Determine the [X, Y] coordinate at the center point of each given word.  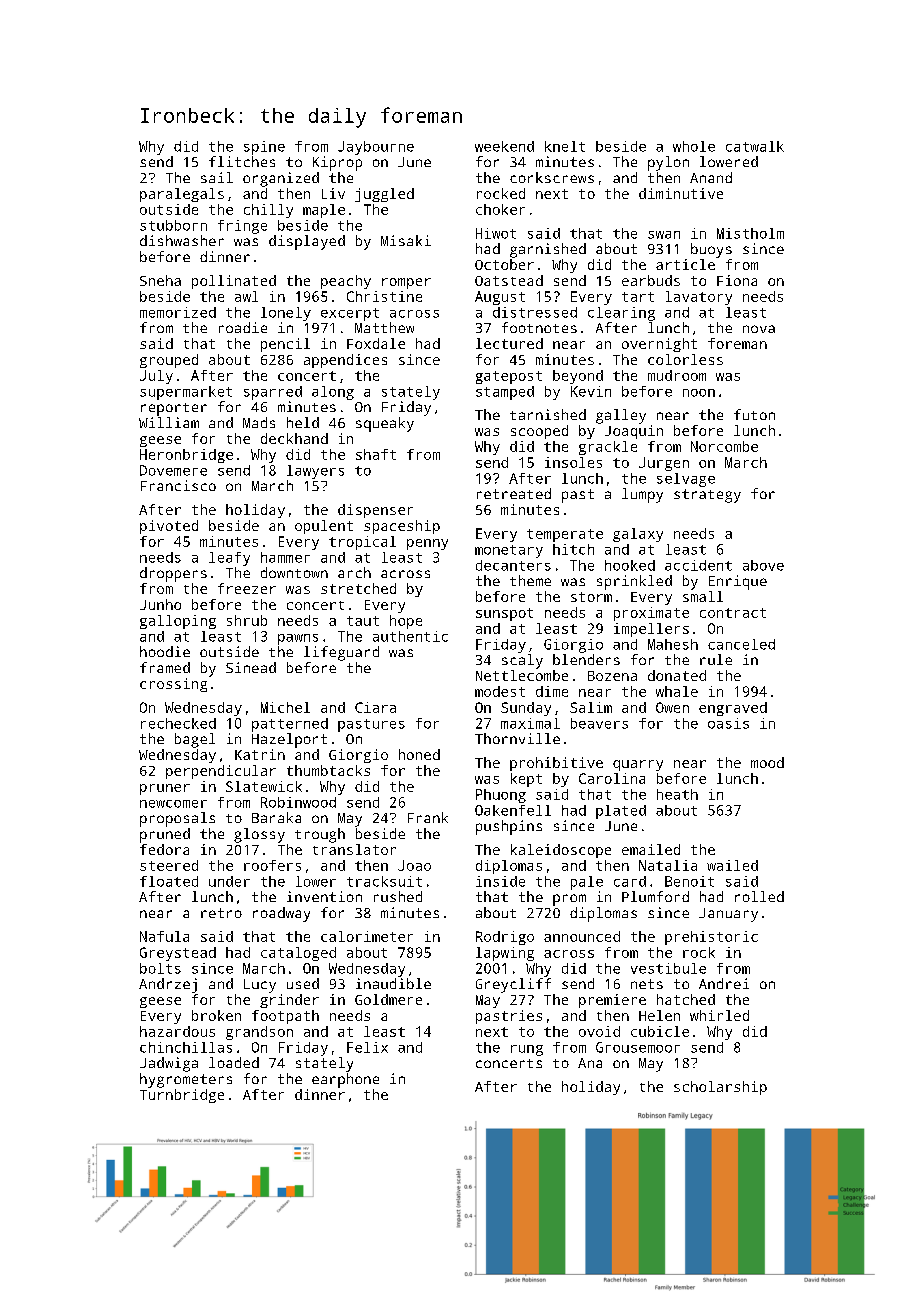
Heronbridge [186, 456]
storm [591, 597]
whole [694, 146]
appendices [345, 361]
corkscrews [552, 177]
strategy [707, 496]
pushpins [509, 827]
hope [406, 622]
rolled [759, 896]
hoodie [165, 651]
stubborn [173, 225]
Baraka [276, 817]
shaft [376, 454]
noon [699, 393]
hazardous [177, 1031]
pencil [285, 345]
